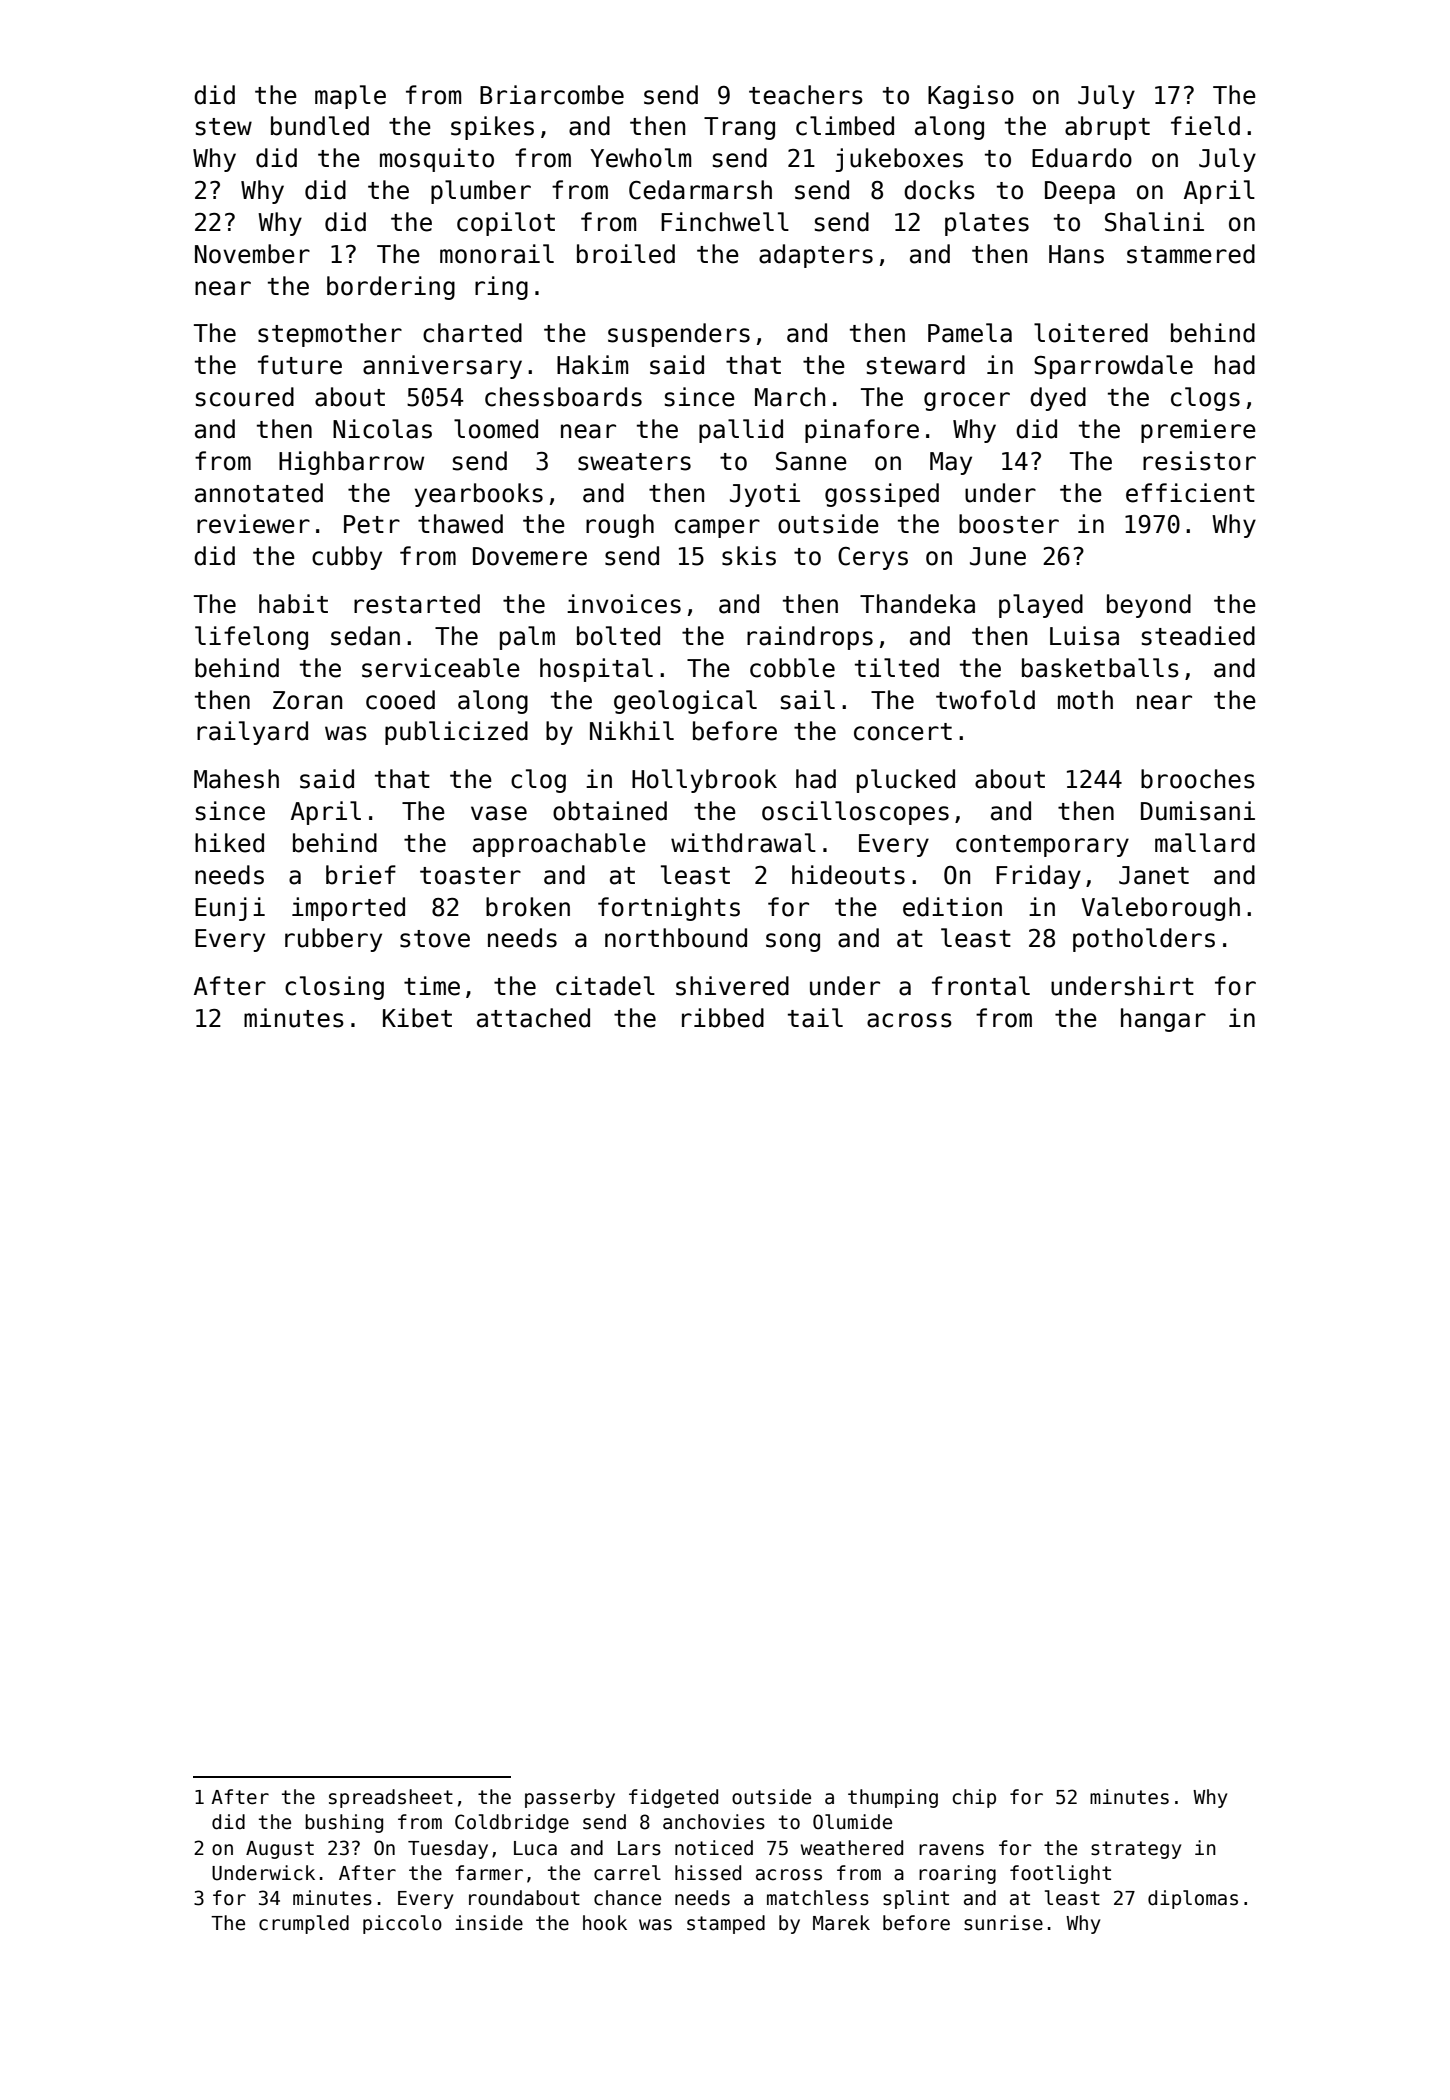 The height and width of the screenshot is (2100, 1450). I want to click on Kibet, so click(417, 1018).
